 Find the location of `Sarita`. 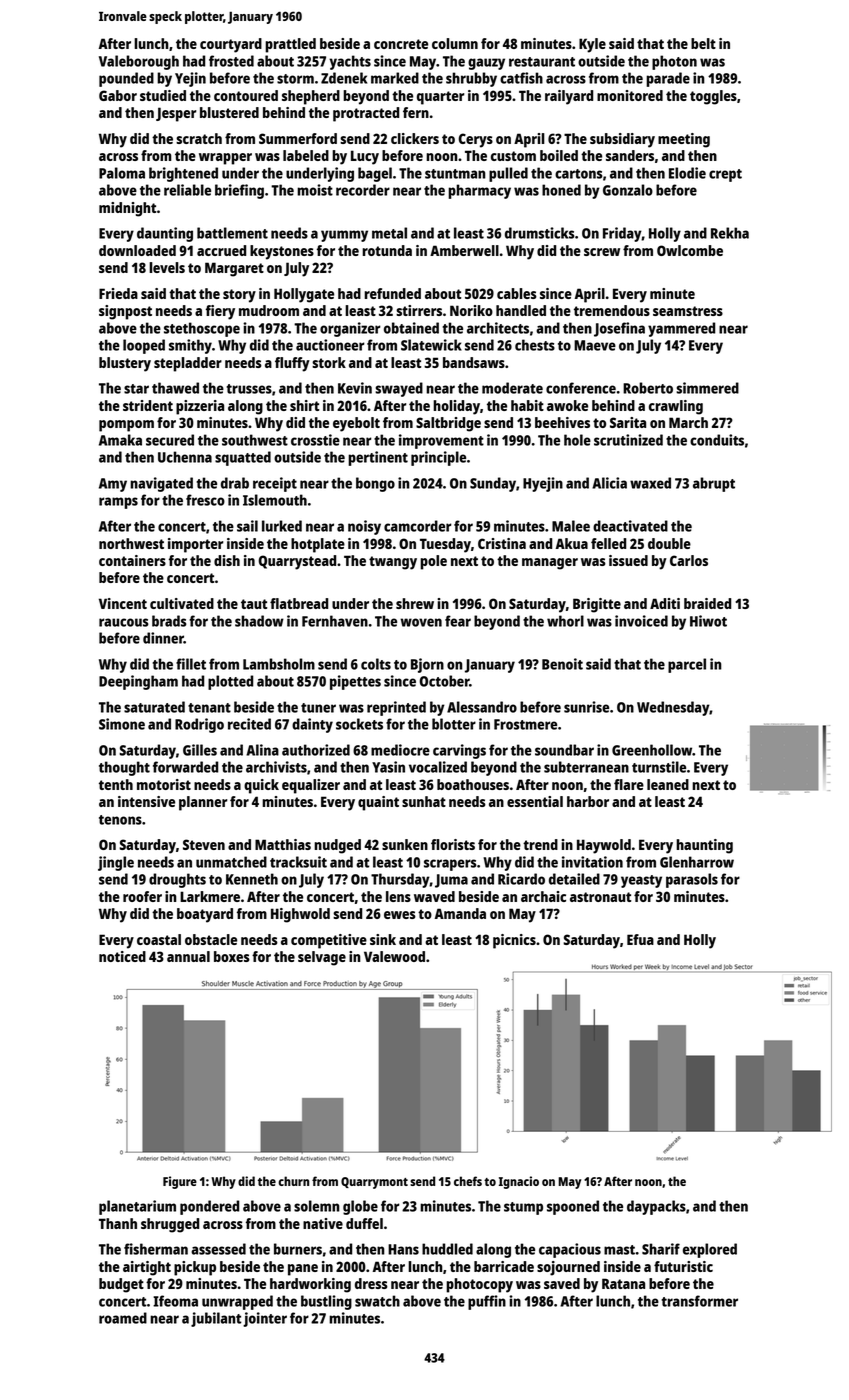

Sarita is located at coordinates (628, 422).
